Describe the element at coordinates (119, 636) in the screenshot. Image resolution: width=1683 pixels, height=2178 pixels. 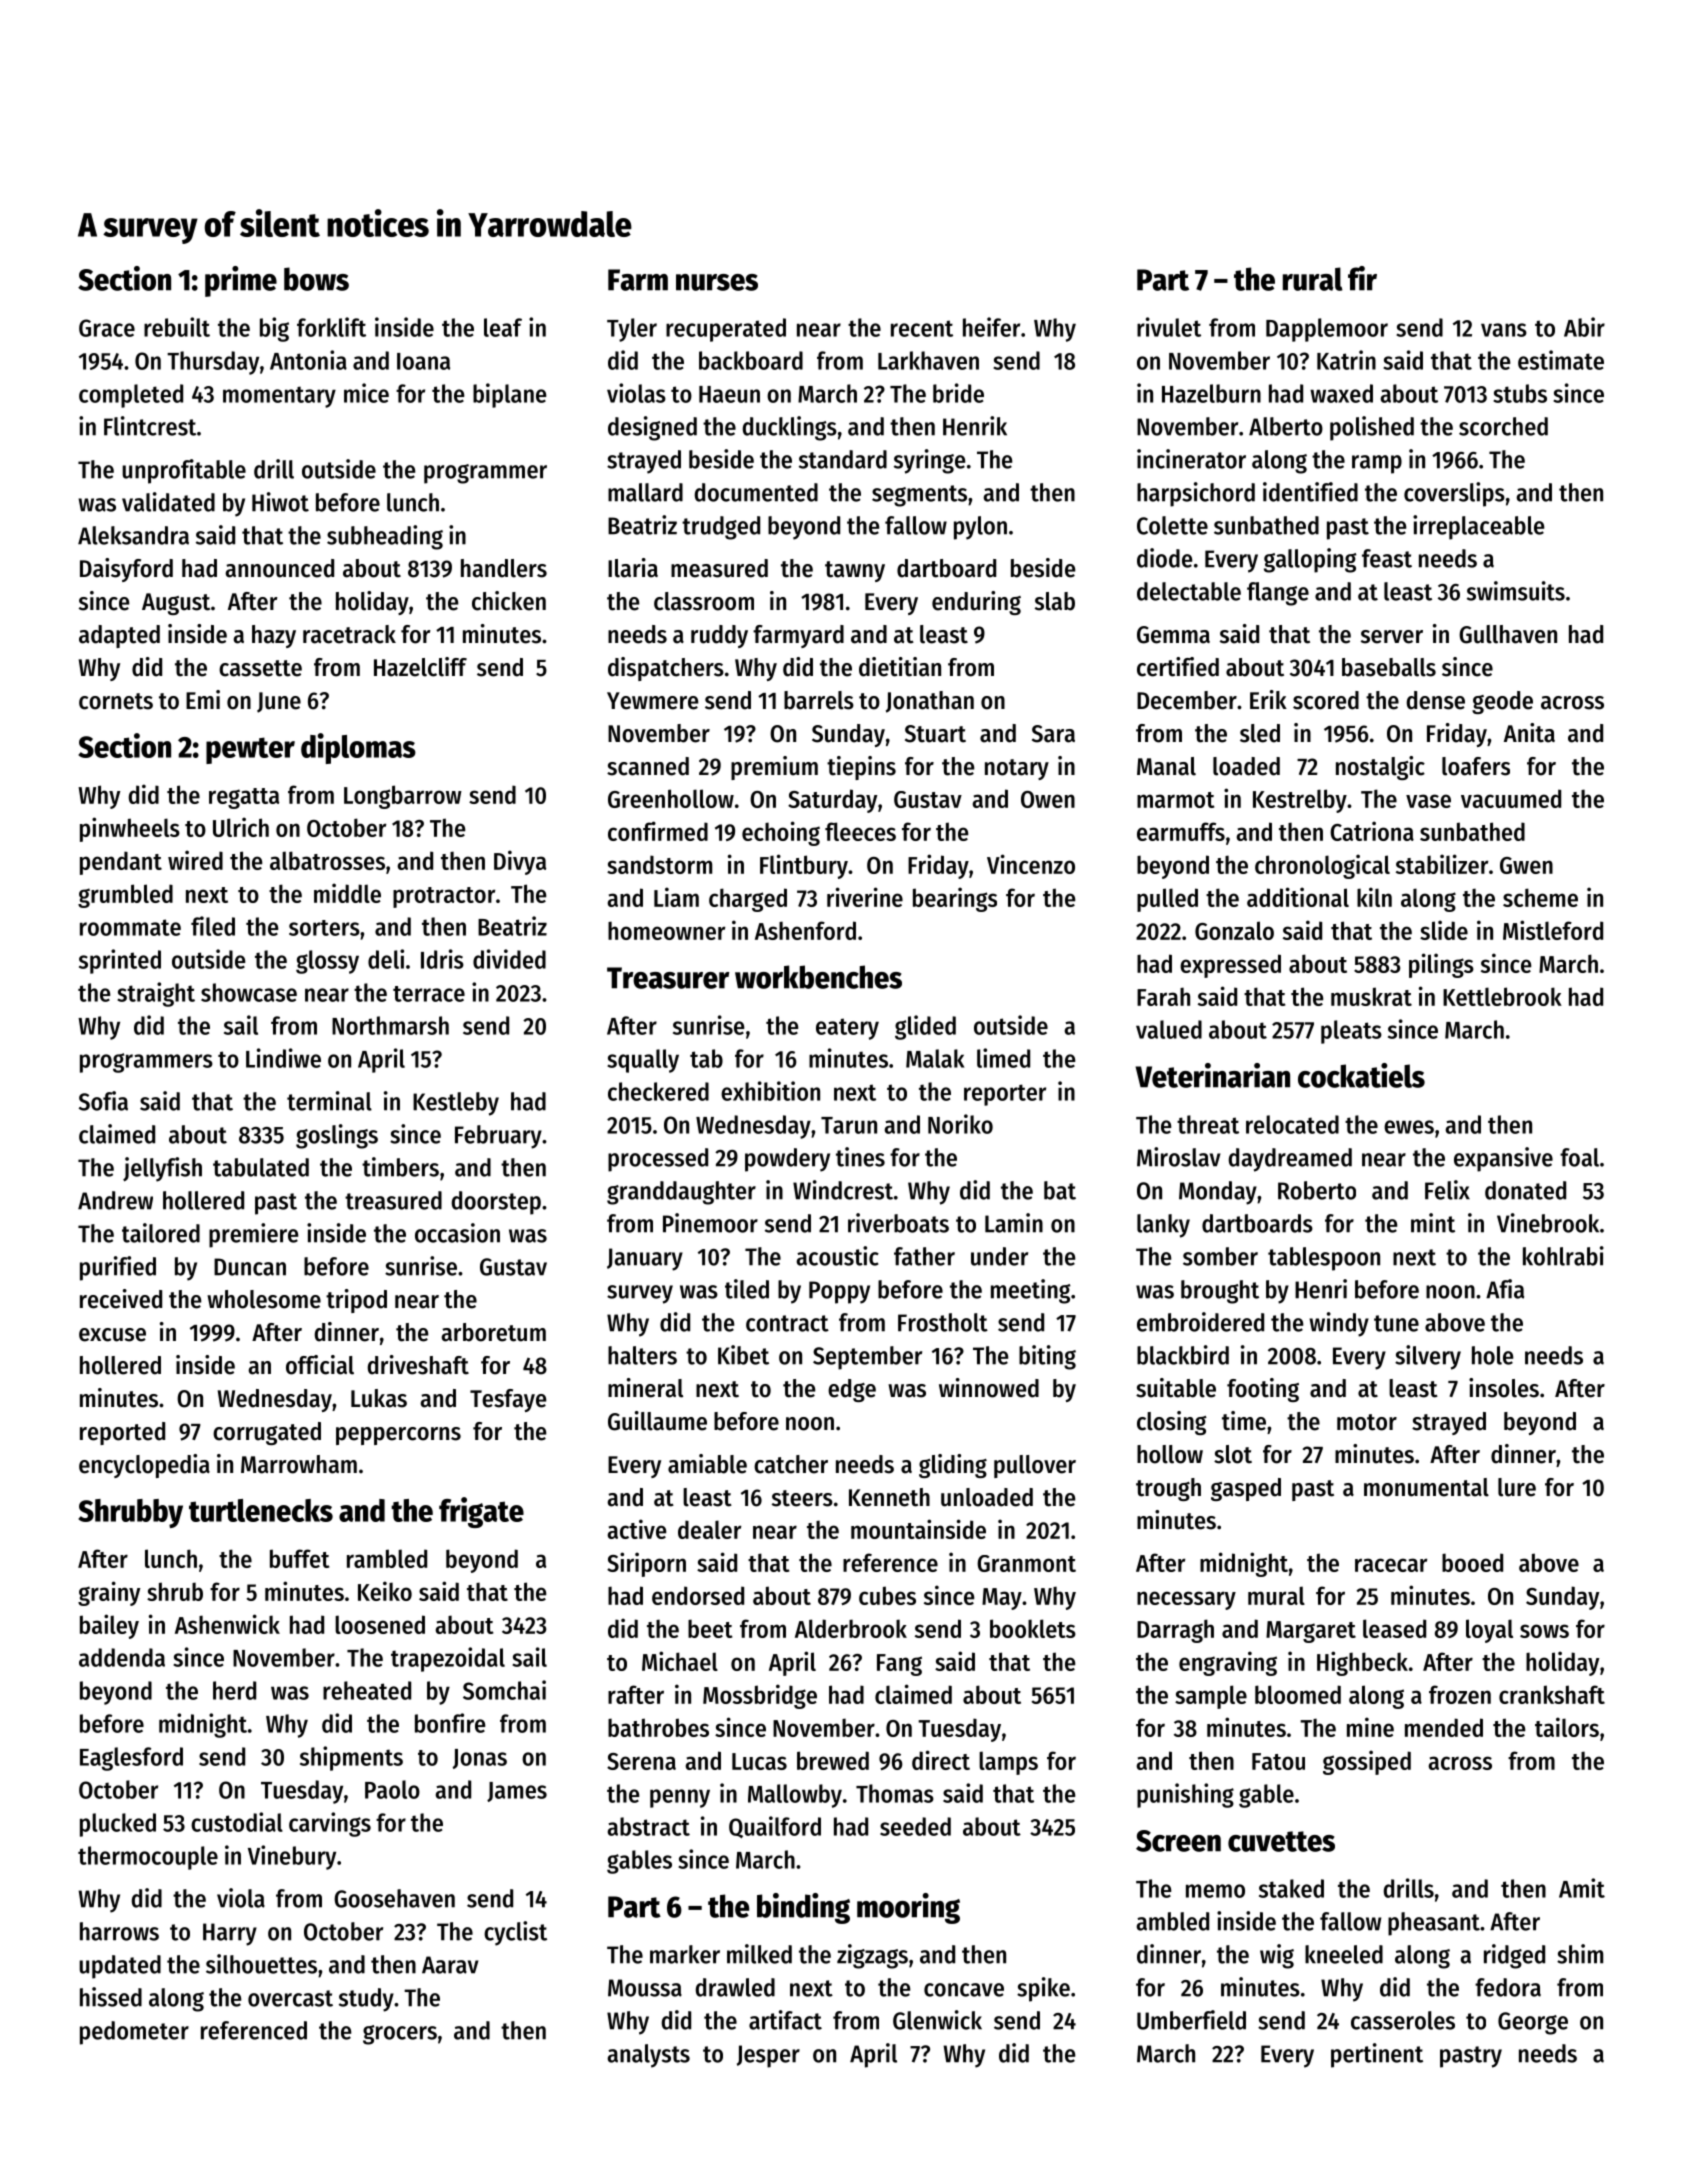
I see `adapted` at that location.
